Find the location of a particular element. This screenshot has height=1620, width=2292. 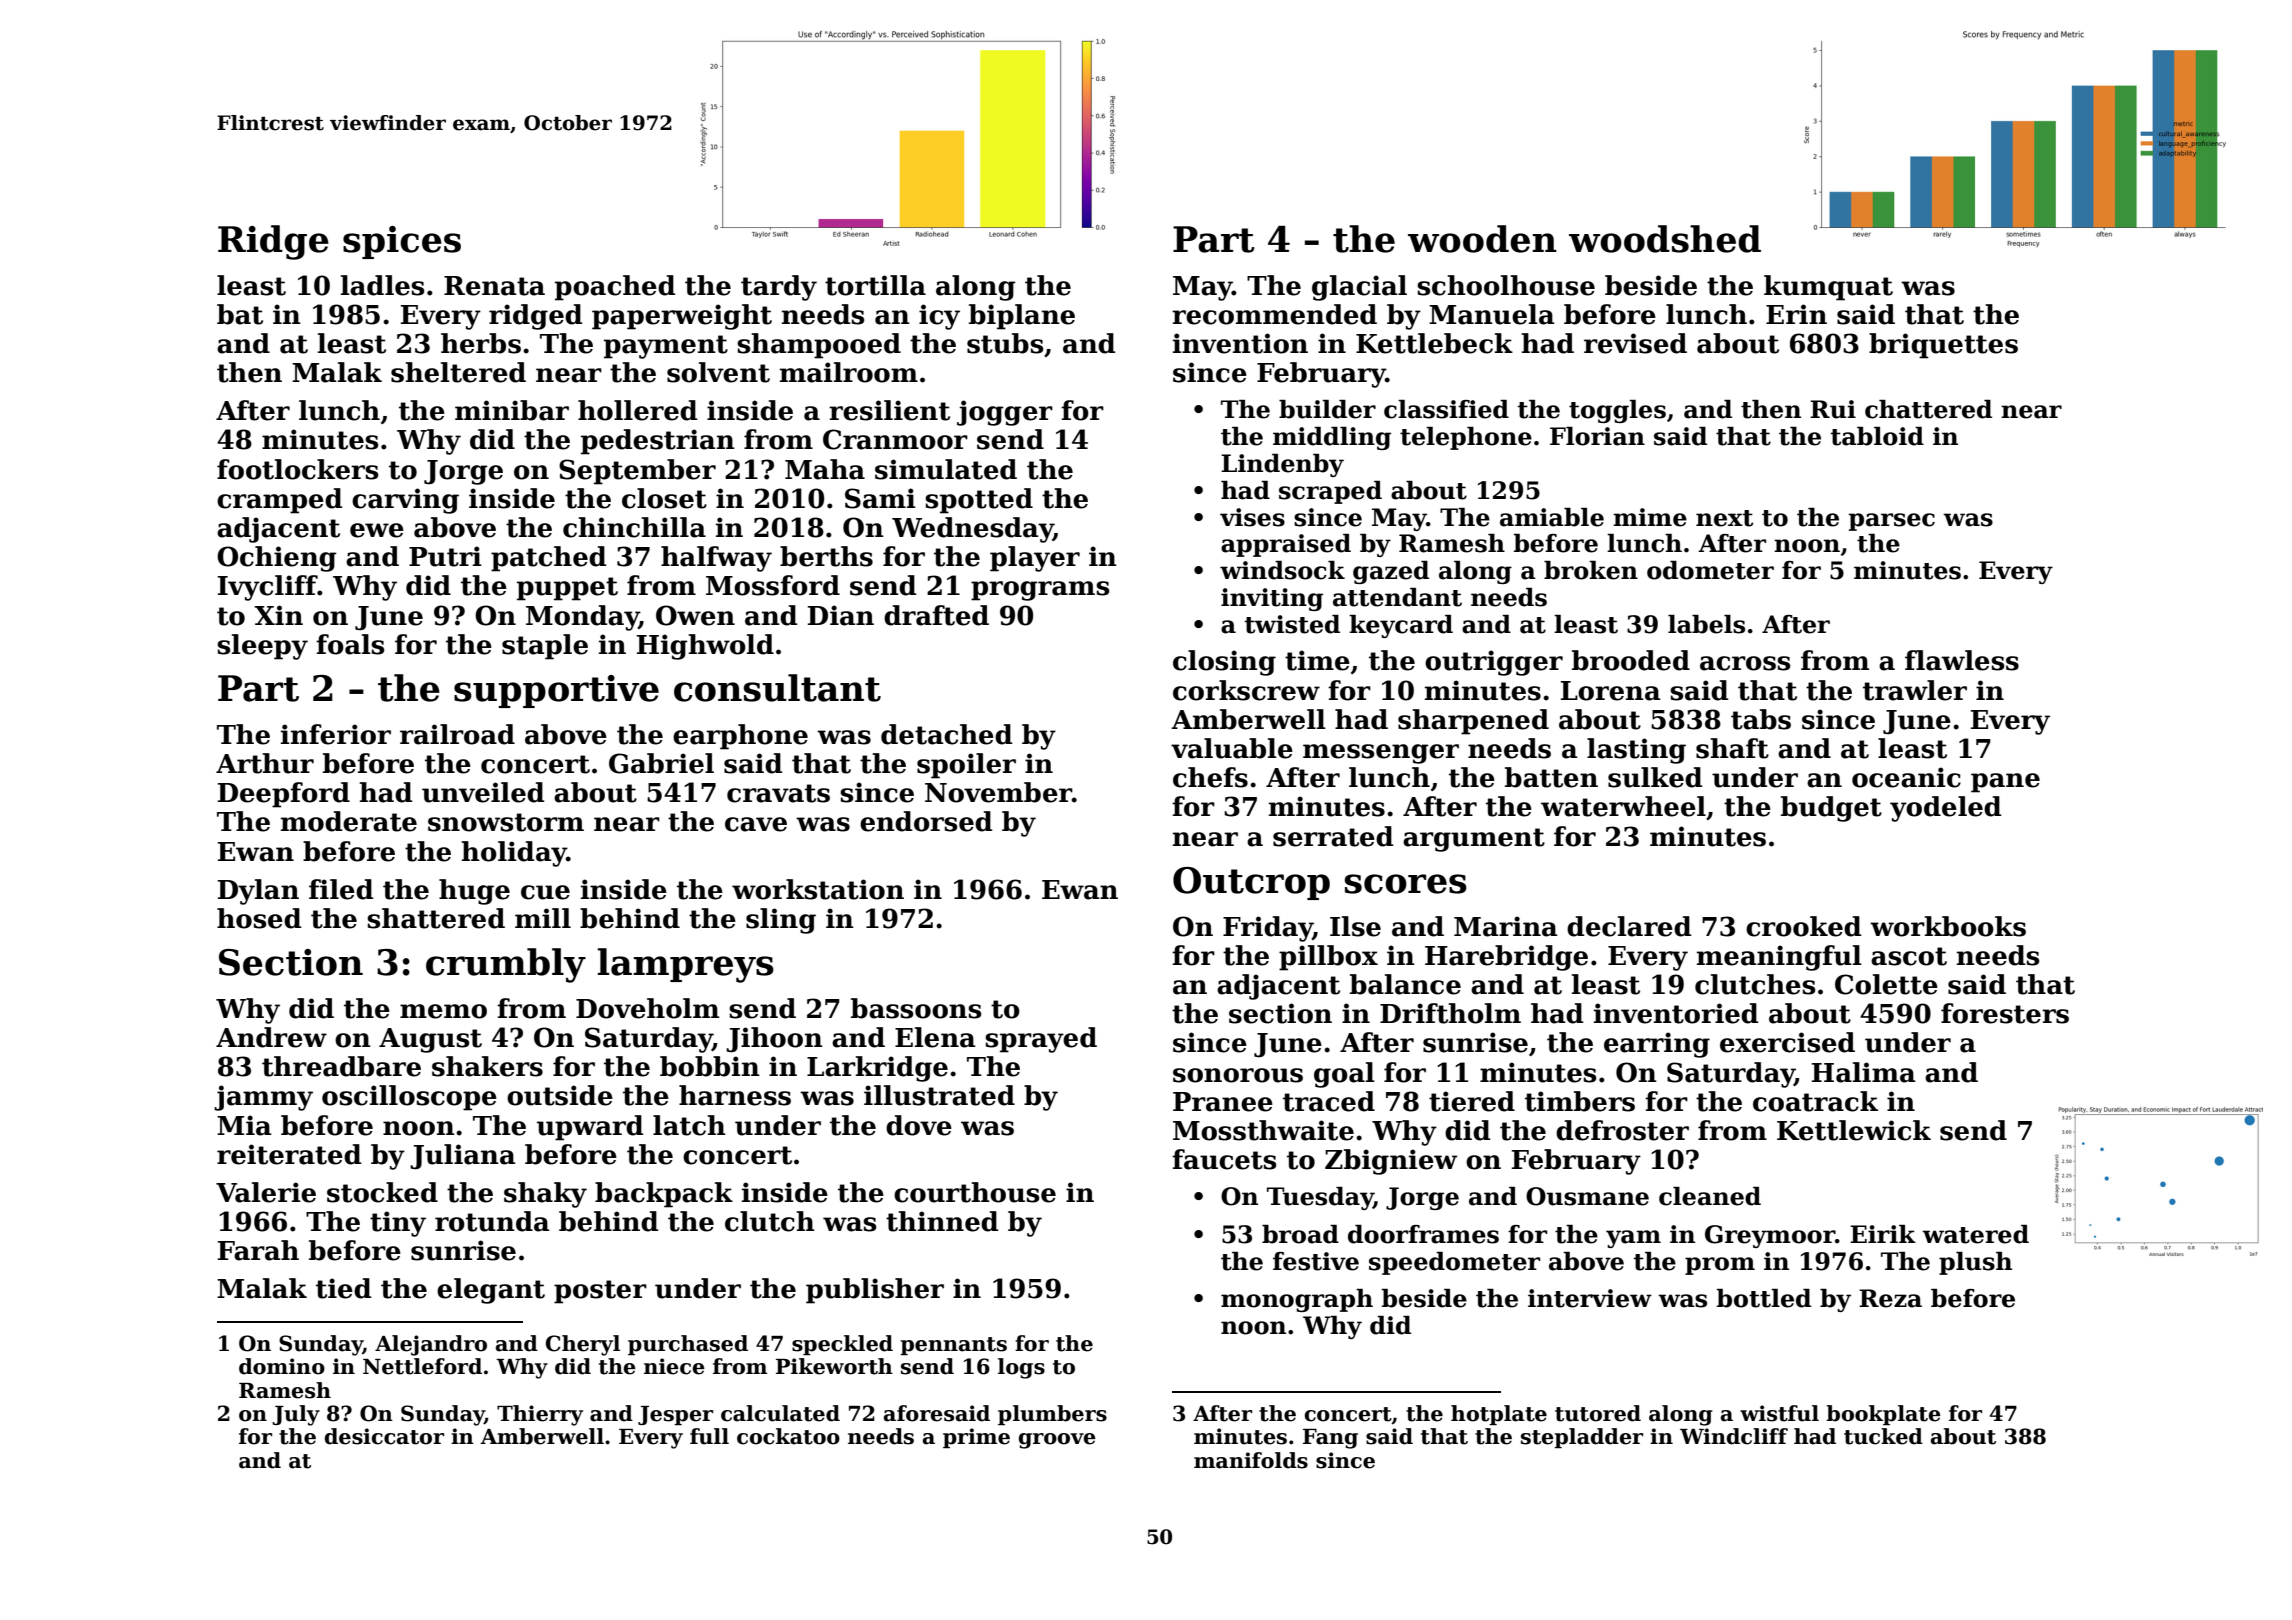

foals is located at coordinates (350, 644).
